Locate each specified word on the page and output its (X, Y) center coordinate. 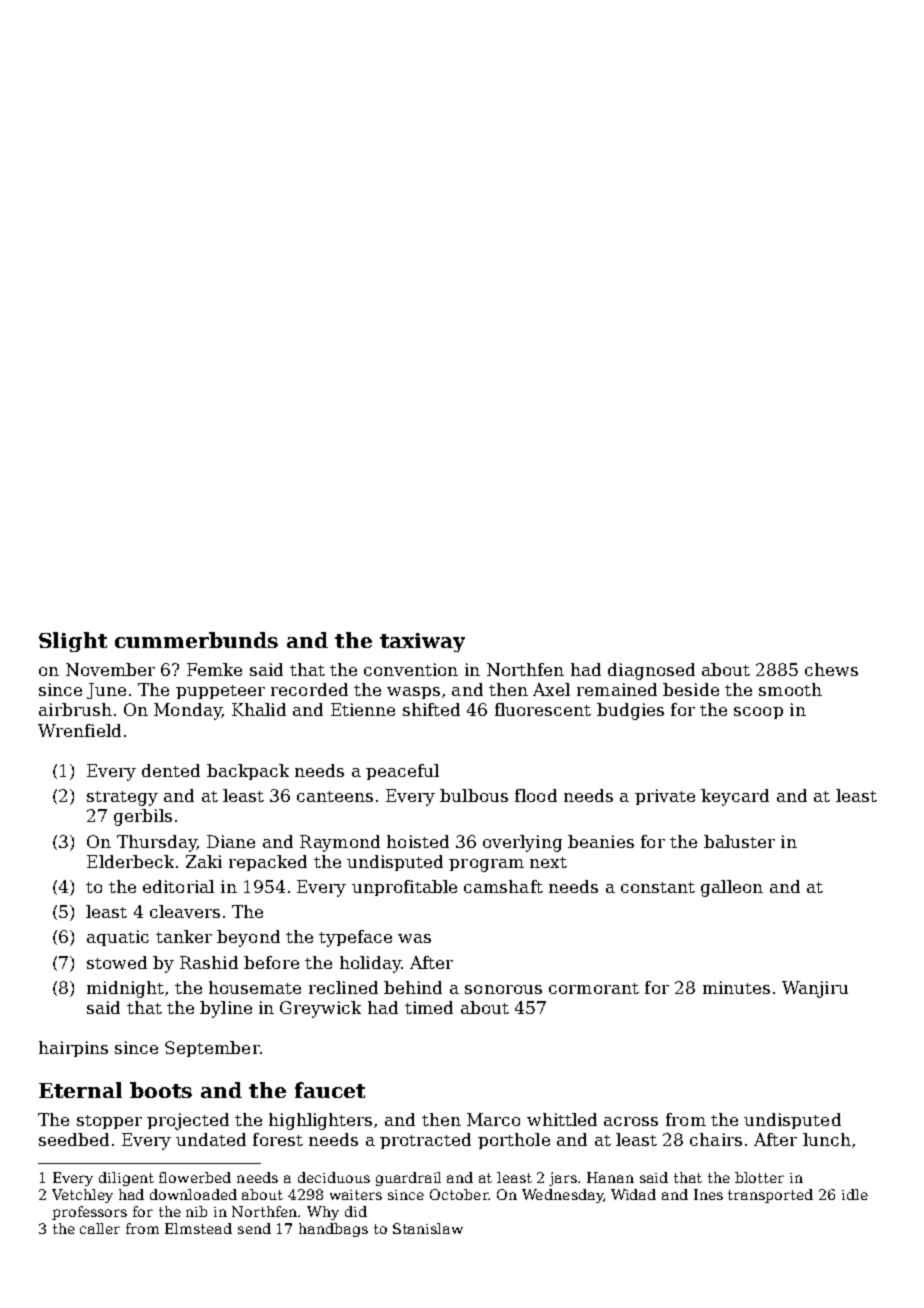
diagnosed (651, 671)
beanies (601, 841)
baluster (739, 841)
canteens (335, 796)
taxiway (422, 642)
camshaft (503, 886)
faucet (330, 1090)
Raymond (340, 843)
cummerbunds (196, 640)
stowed (117, 962)
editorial (178, 886)
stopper (109, 1122)
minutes (736, 987)
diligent (126, 1179)
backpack (248, 772)
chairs (716, 1139)
